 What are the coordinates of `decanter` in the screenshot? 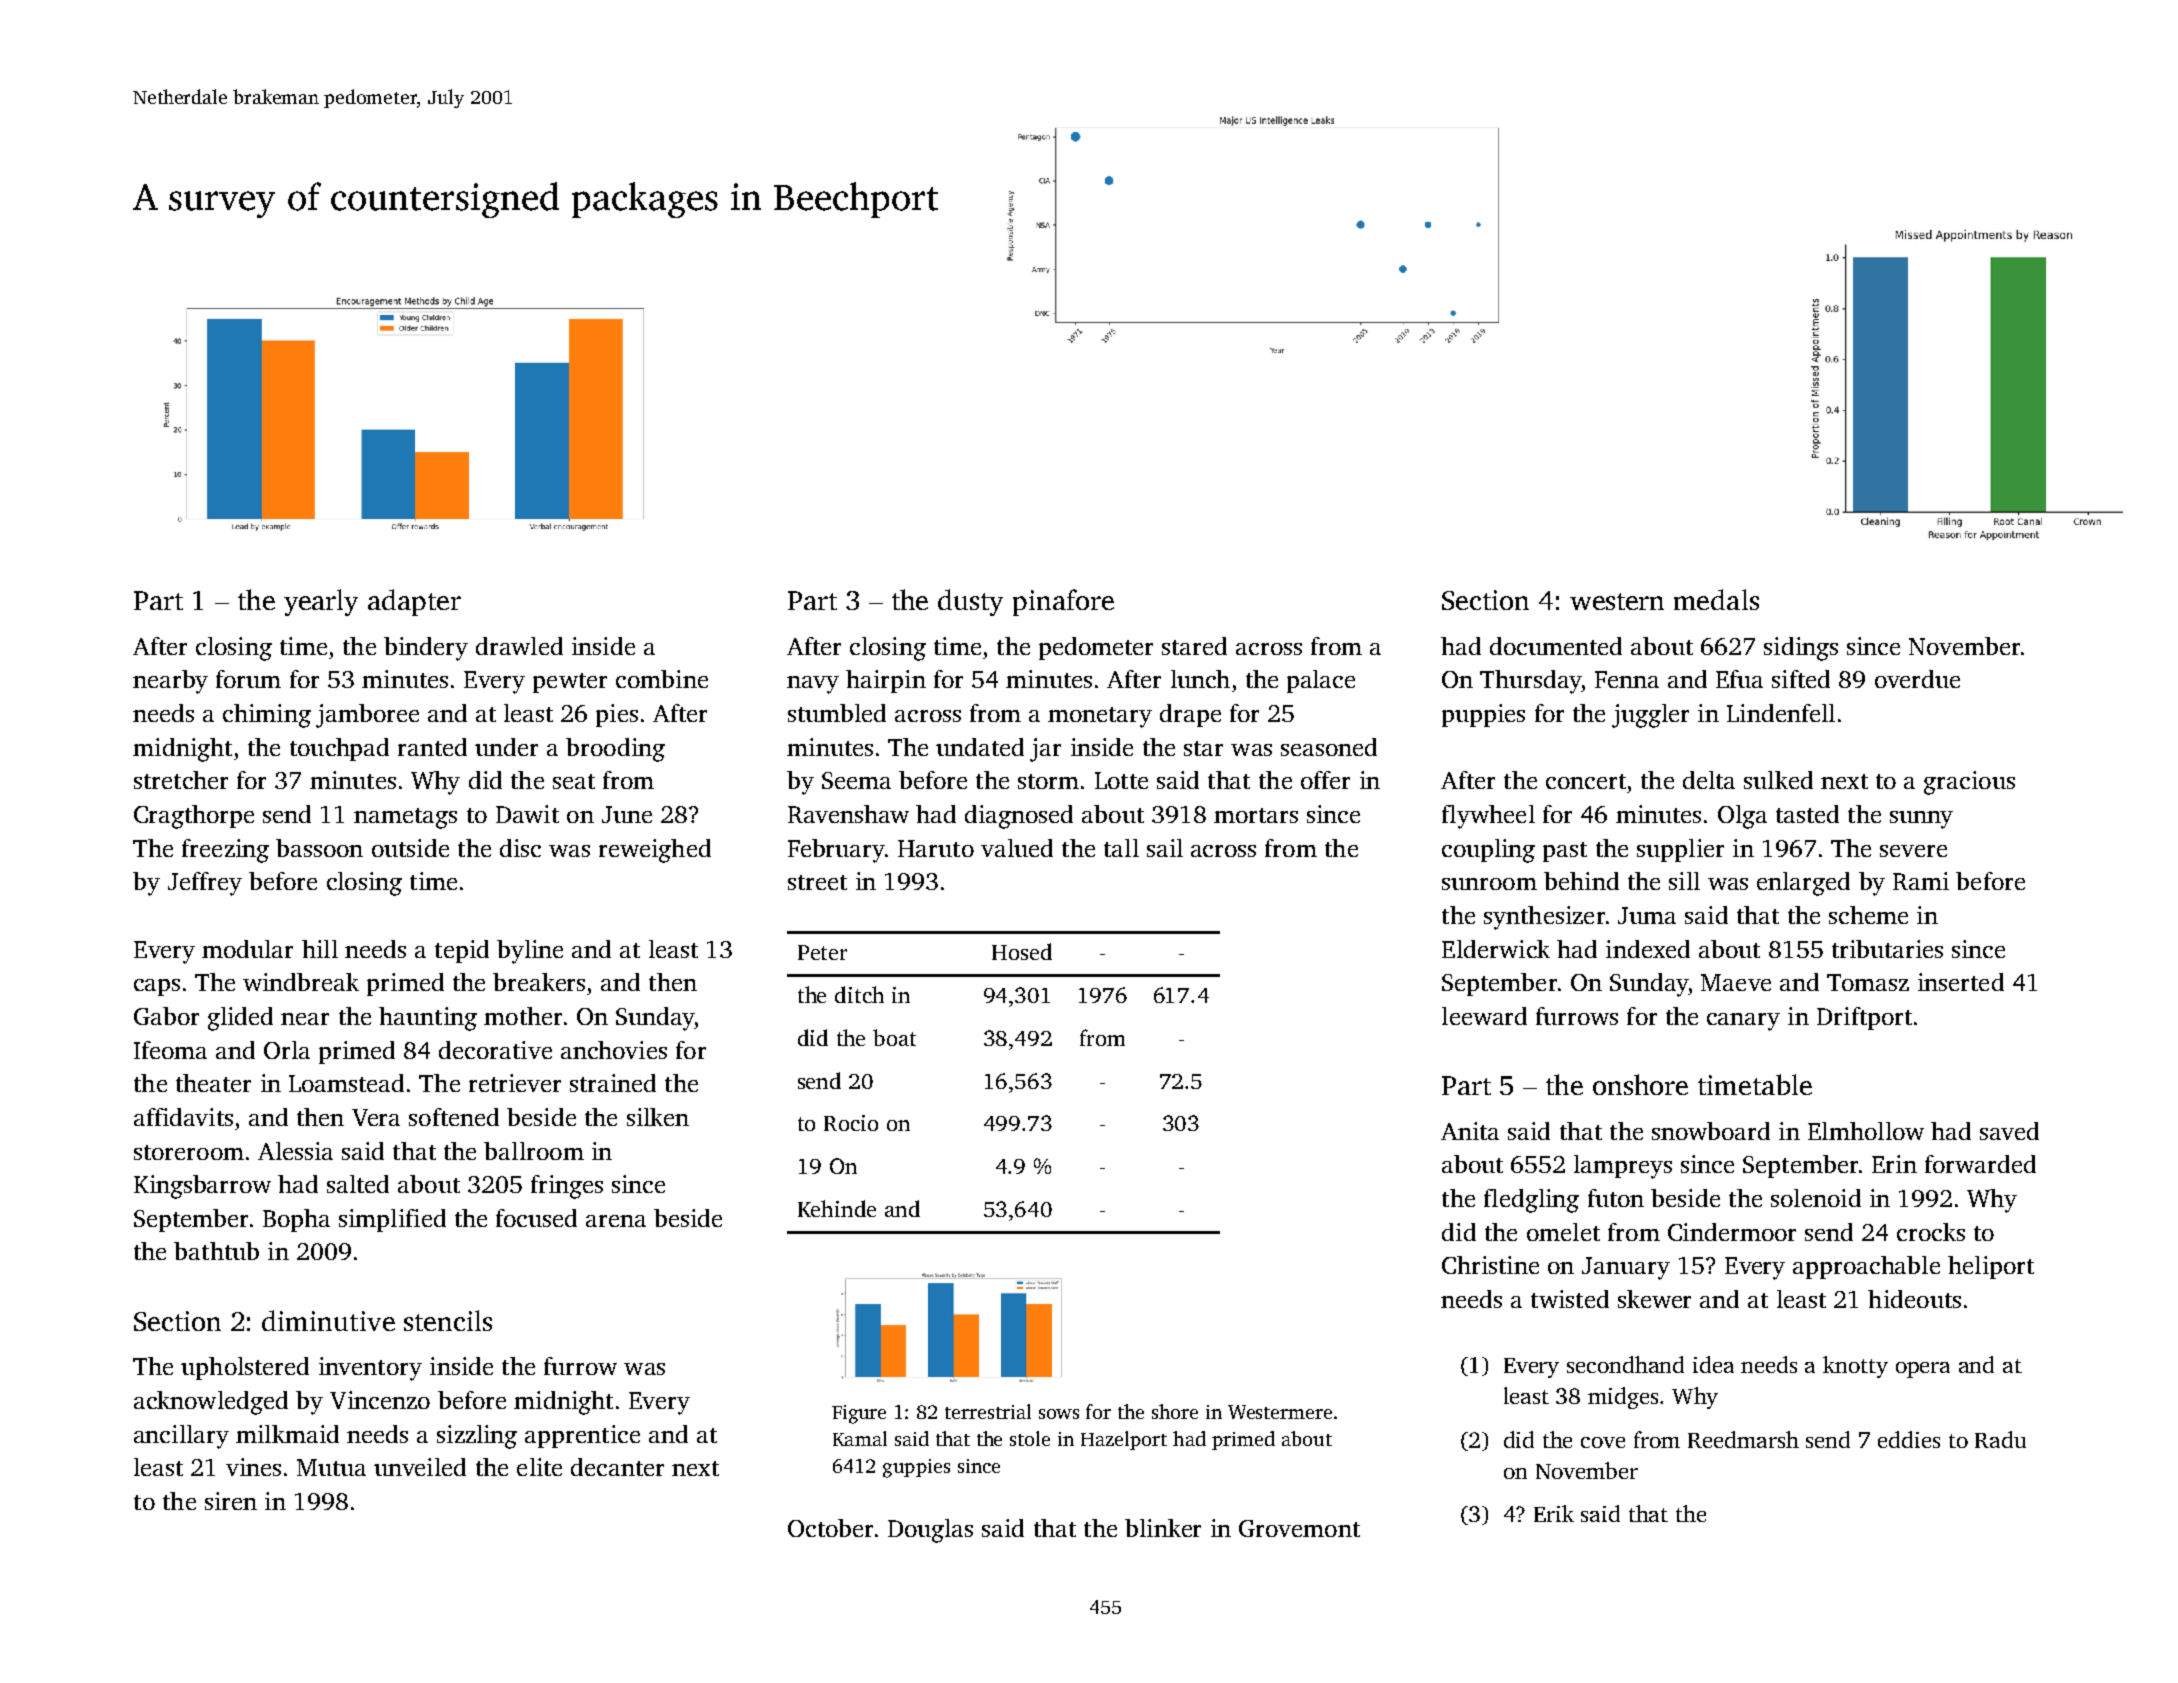 It's located at (617, 1467).
